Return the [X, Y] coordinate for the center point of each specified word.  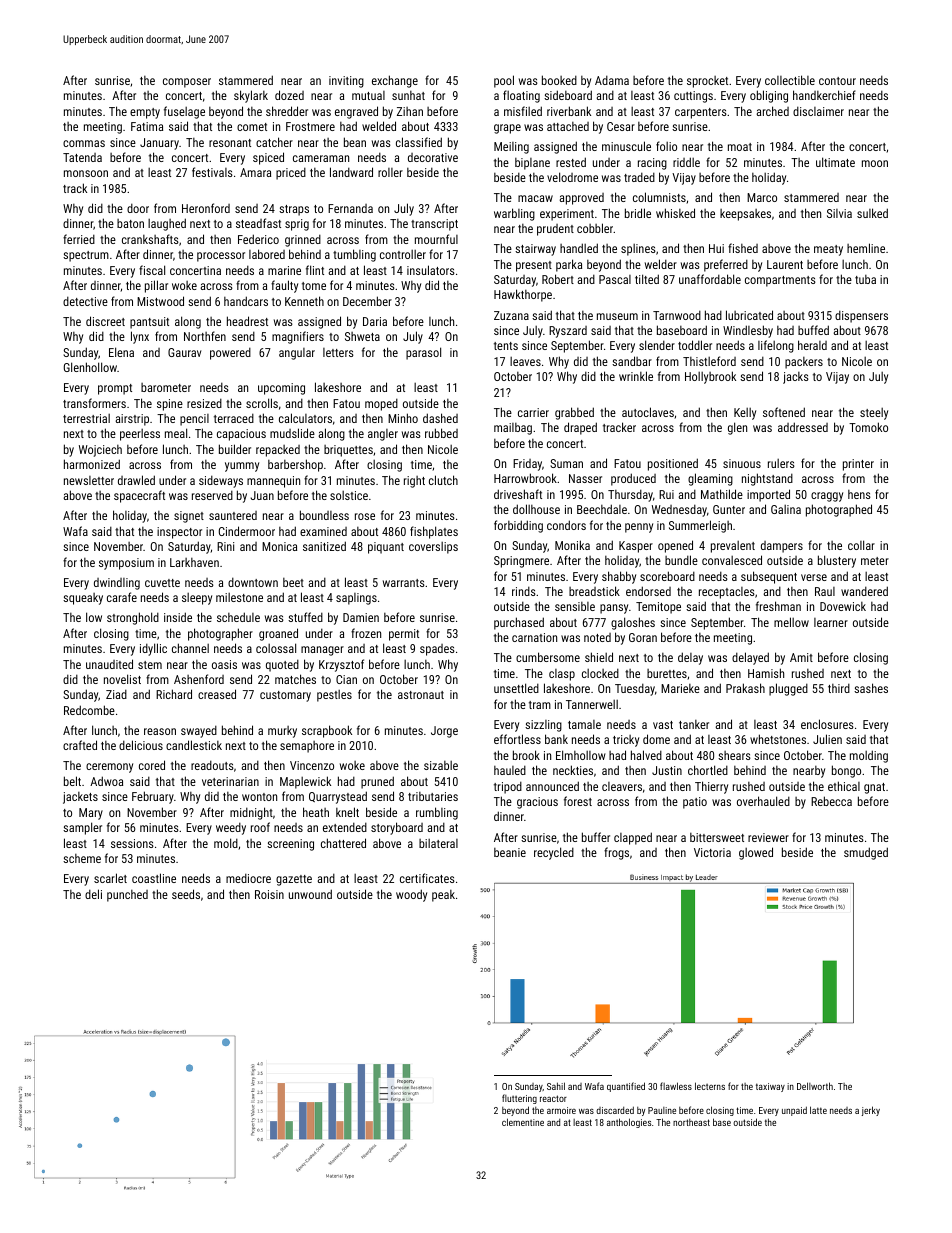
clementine [523, 1122]
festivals [212, 172]
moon [875, 163]
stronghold [133, 618]
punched [127, 896]
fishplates [434, 532]
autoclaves [648, 412]
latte [818, 1110]
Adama [612, 80]
